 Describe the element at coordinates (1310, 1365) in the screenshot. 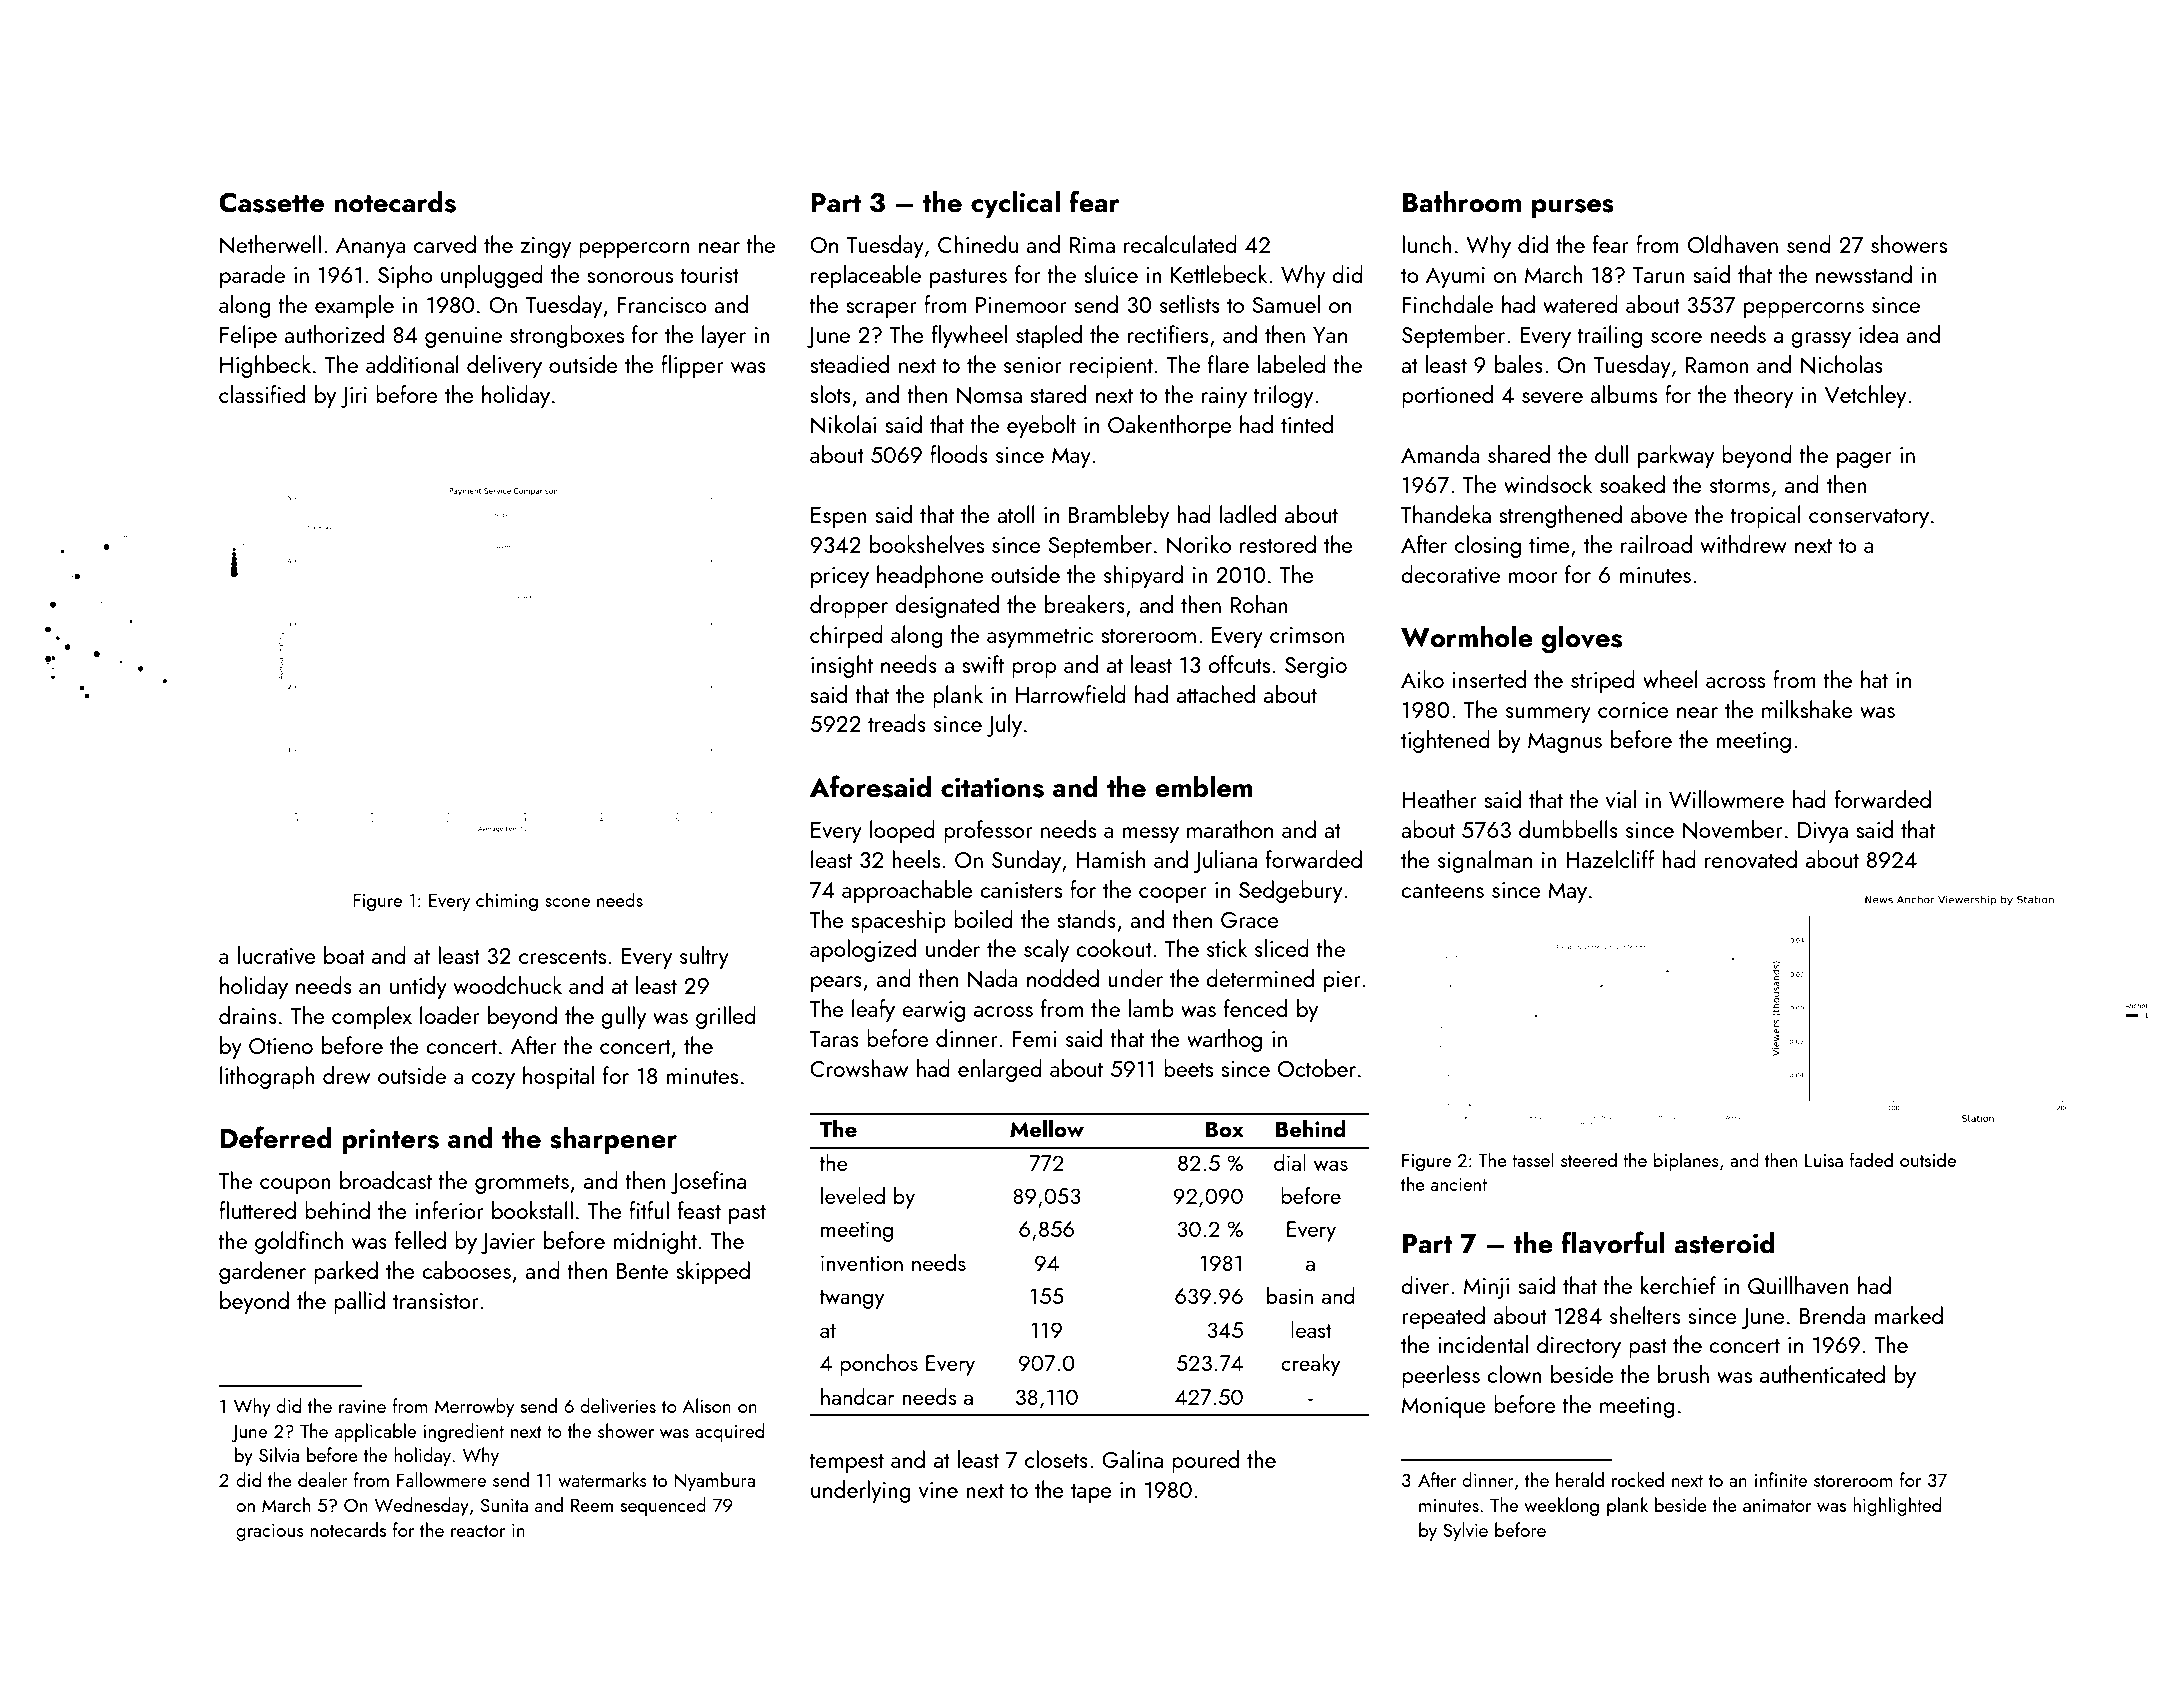

I see `creaky` at that location.
